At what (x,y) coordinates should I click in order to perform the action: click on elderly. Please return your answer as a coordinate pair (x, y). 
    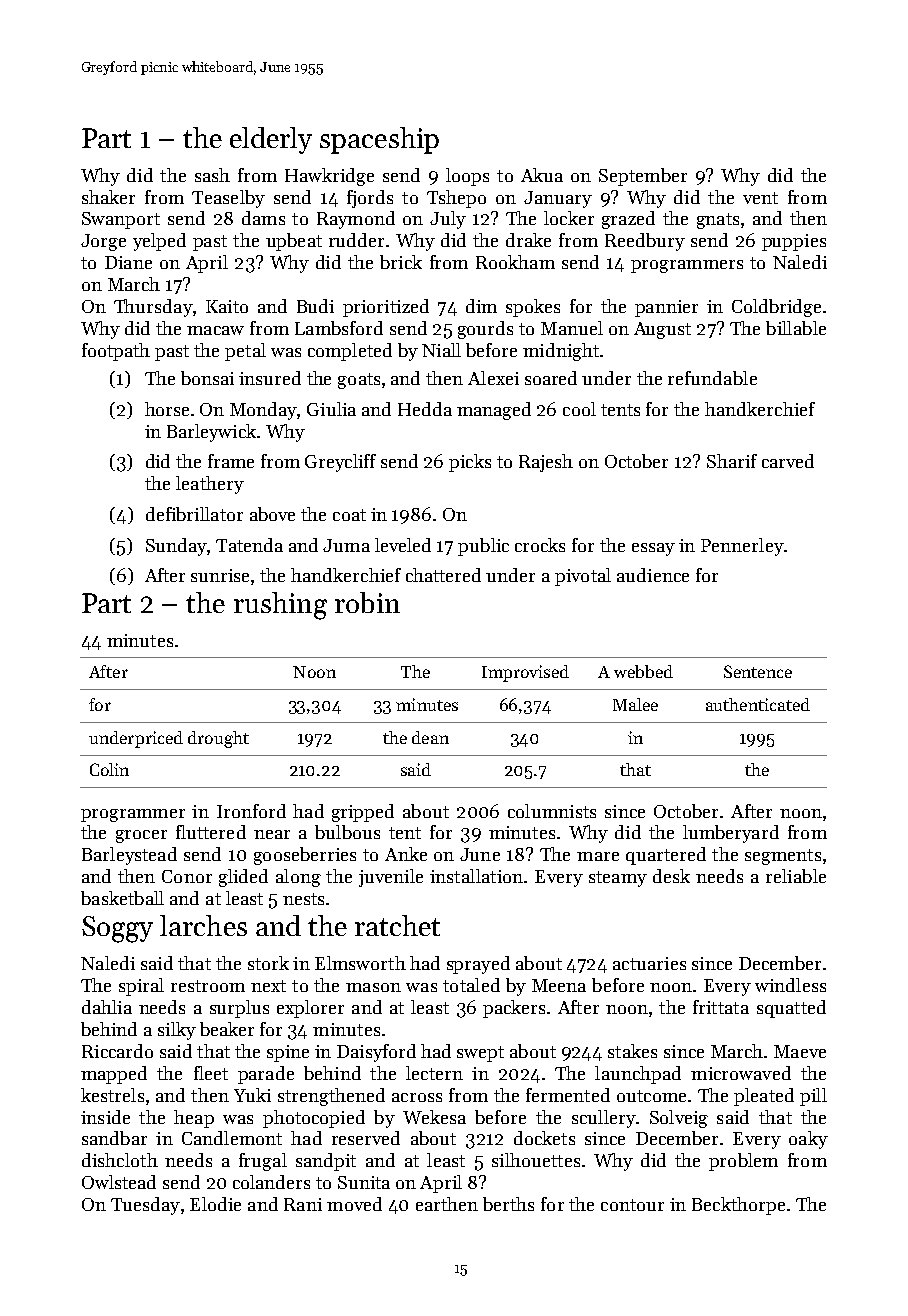
    Looking at the image, I should click on (271, 140).
